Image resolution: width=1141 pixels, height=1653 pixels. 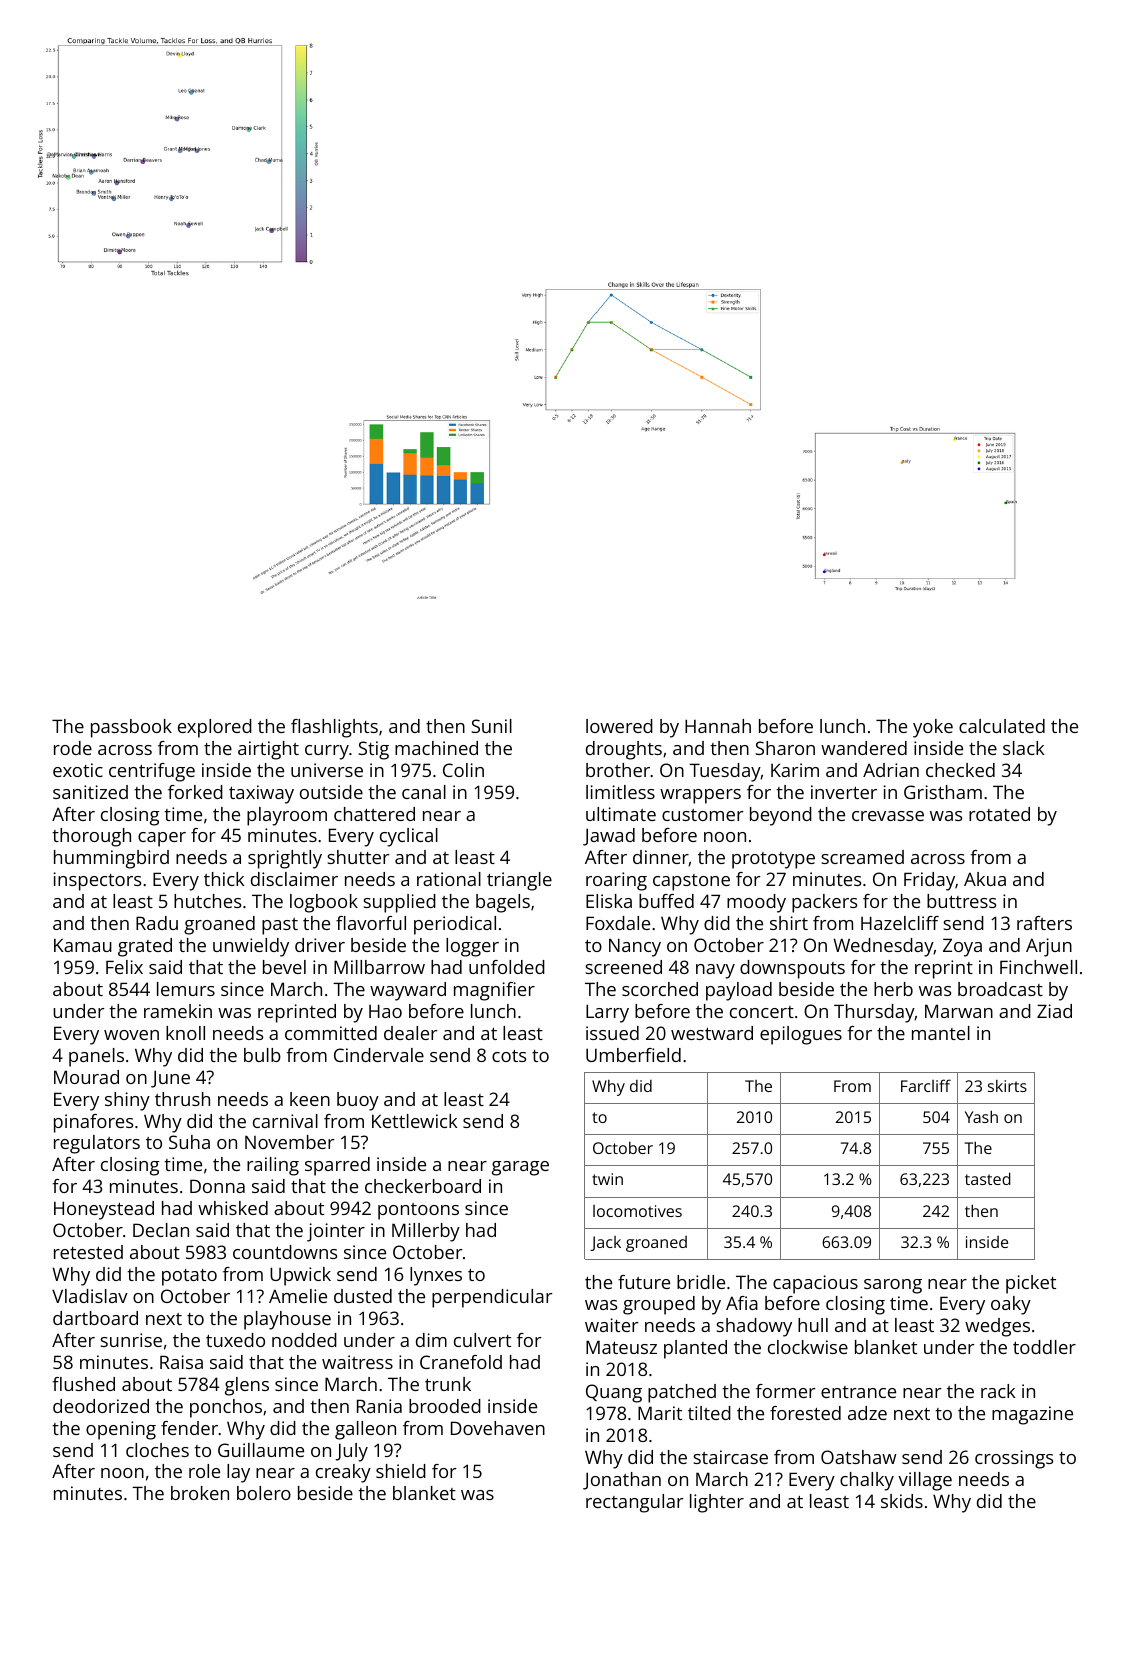 I want to click on centrifuge, so click(x=152, y=772).
